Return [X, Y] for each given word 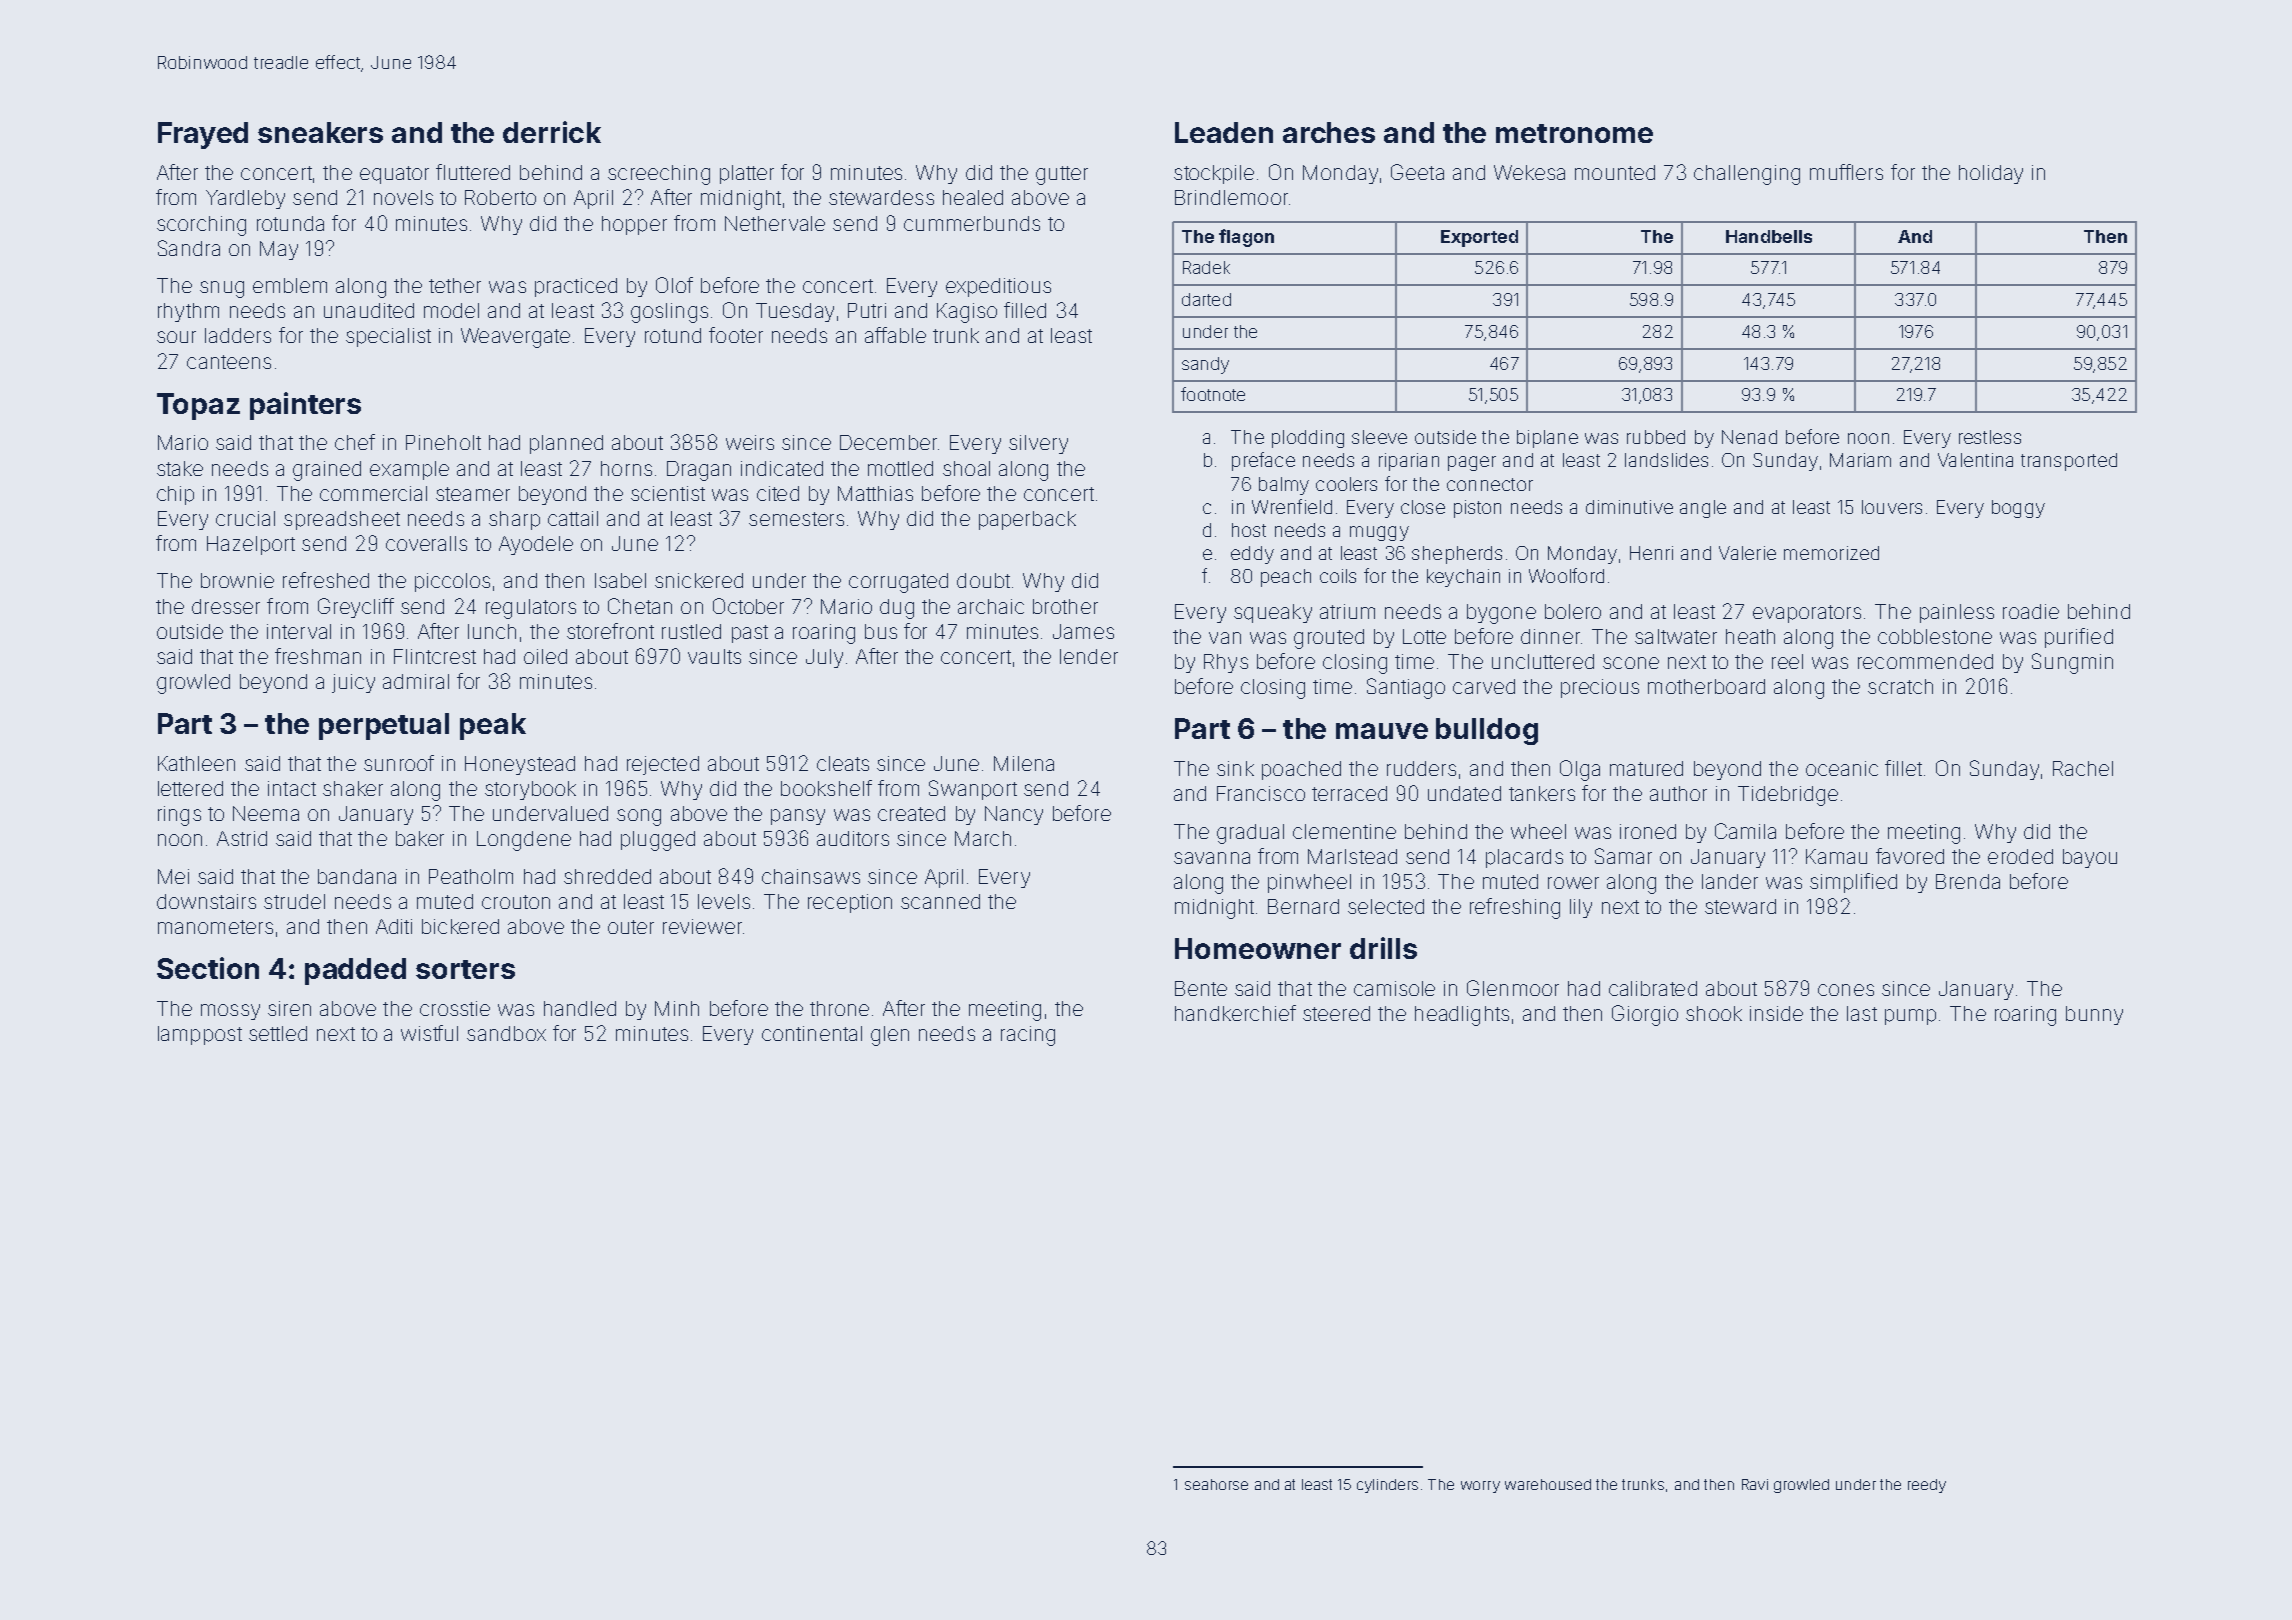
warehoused [1548, 1484]
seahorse [1216, 1484]
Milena [1024, 763]
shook [1714, 1013]
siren [289, 1008]
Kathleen [196, 763]
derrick [552, 132]
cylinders [1387, 1486]
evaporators [1807, 614]
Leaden [1224, 132]
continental [812, 1033]
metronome [1574, 133]
